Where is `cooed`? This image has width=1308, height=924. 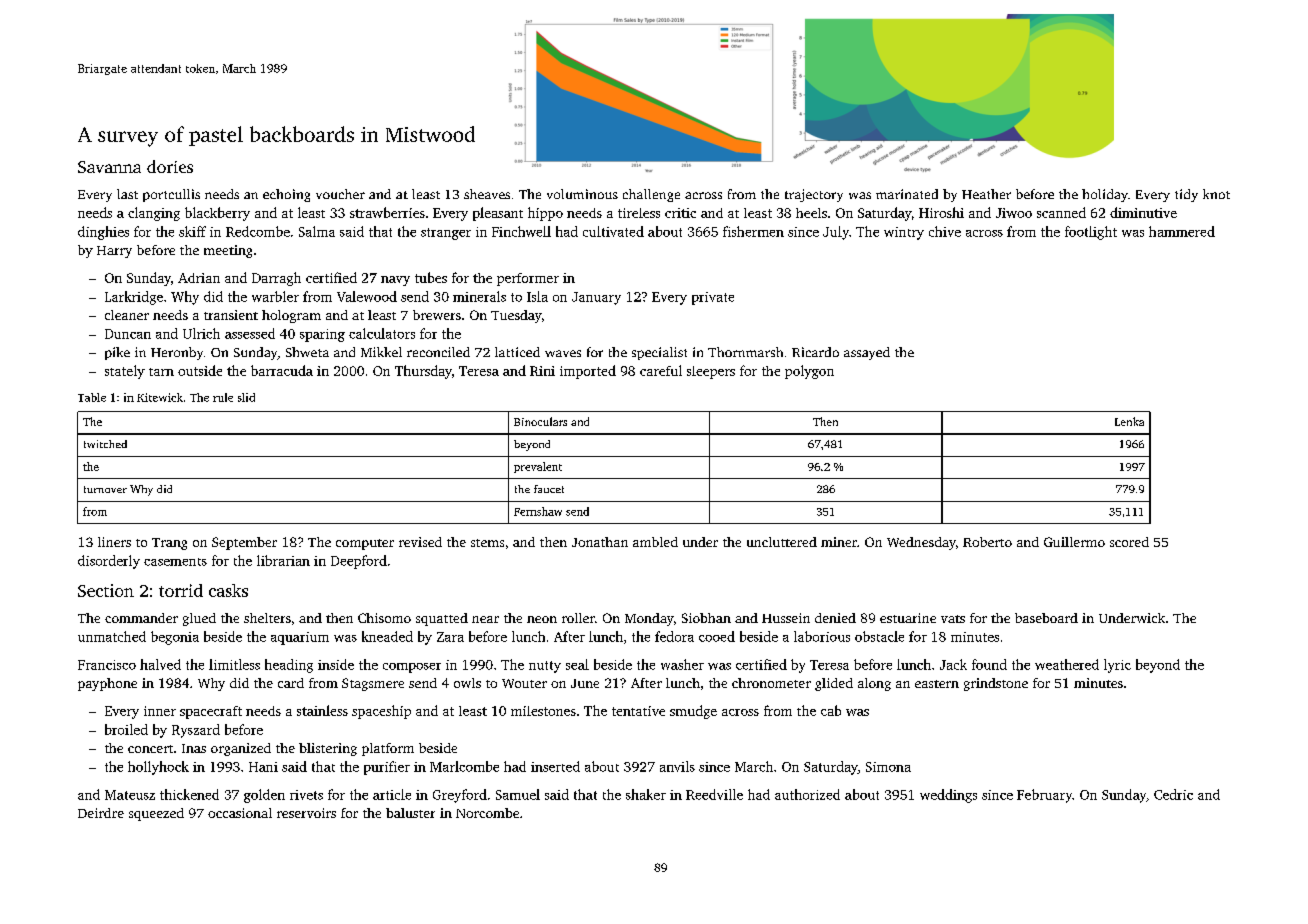
cooed is located at coordinates (717, 636).
